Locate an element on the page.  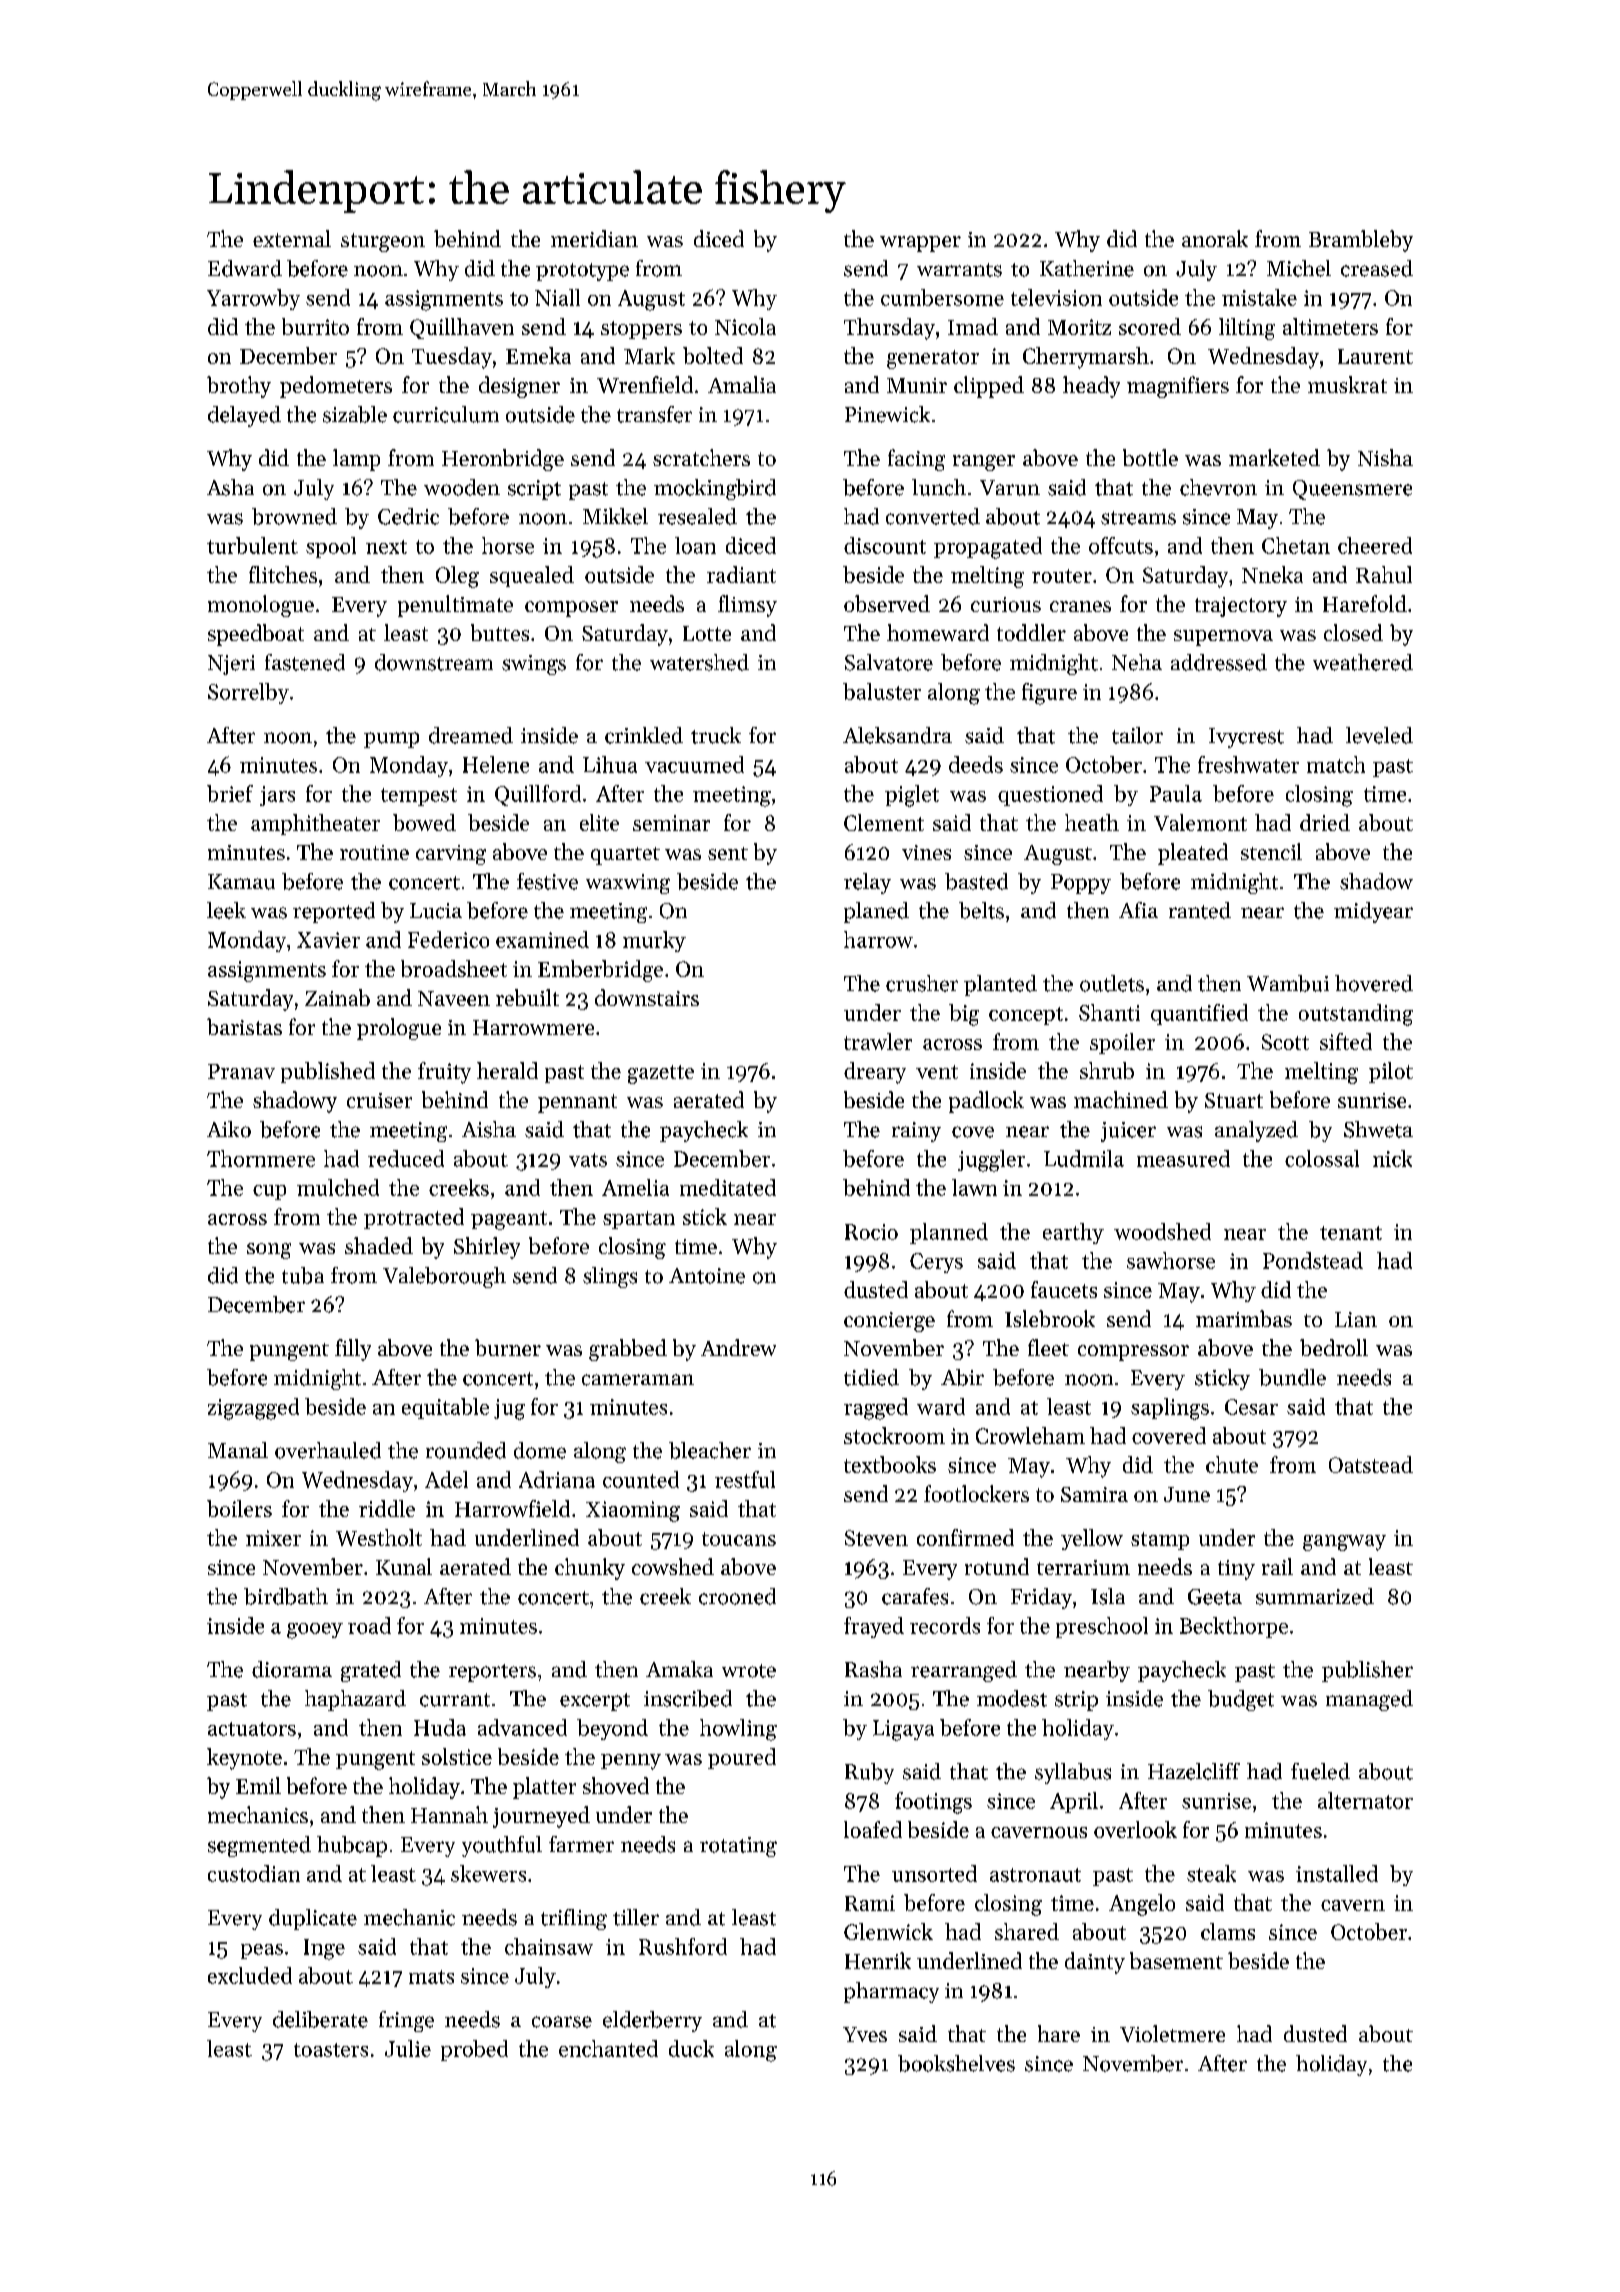
fruity is located at coordinates (444, 1073).
